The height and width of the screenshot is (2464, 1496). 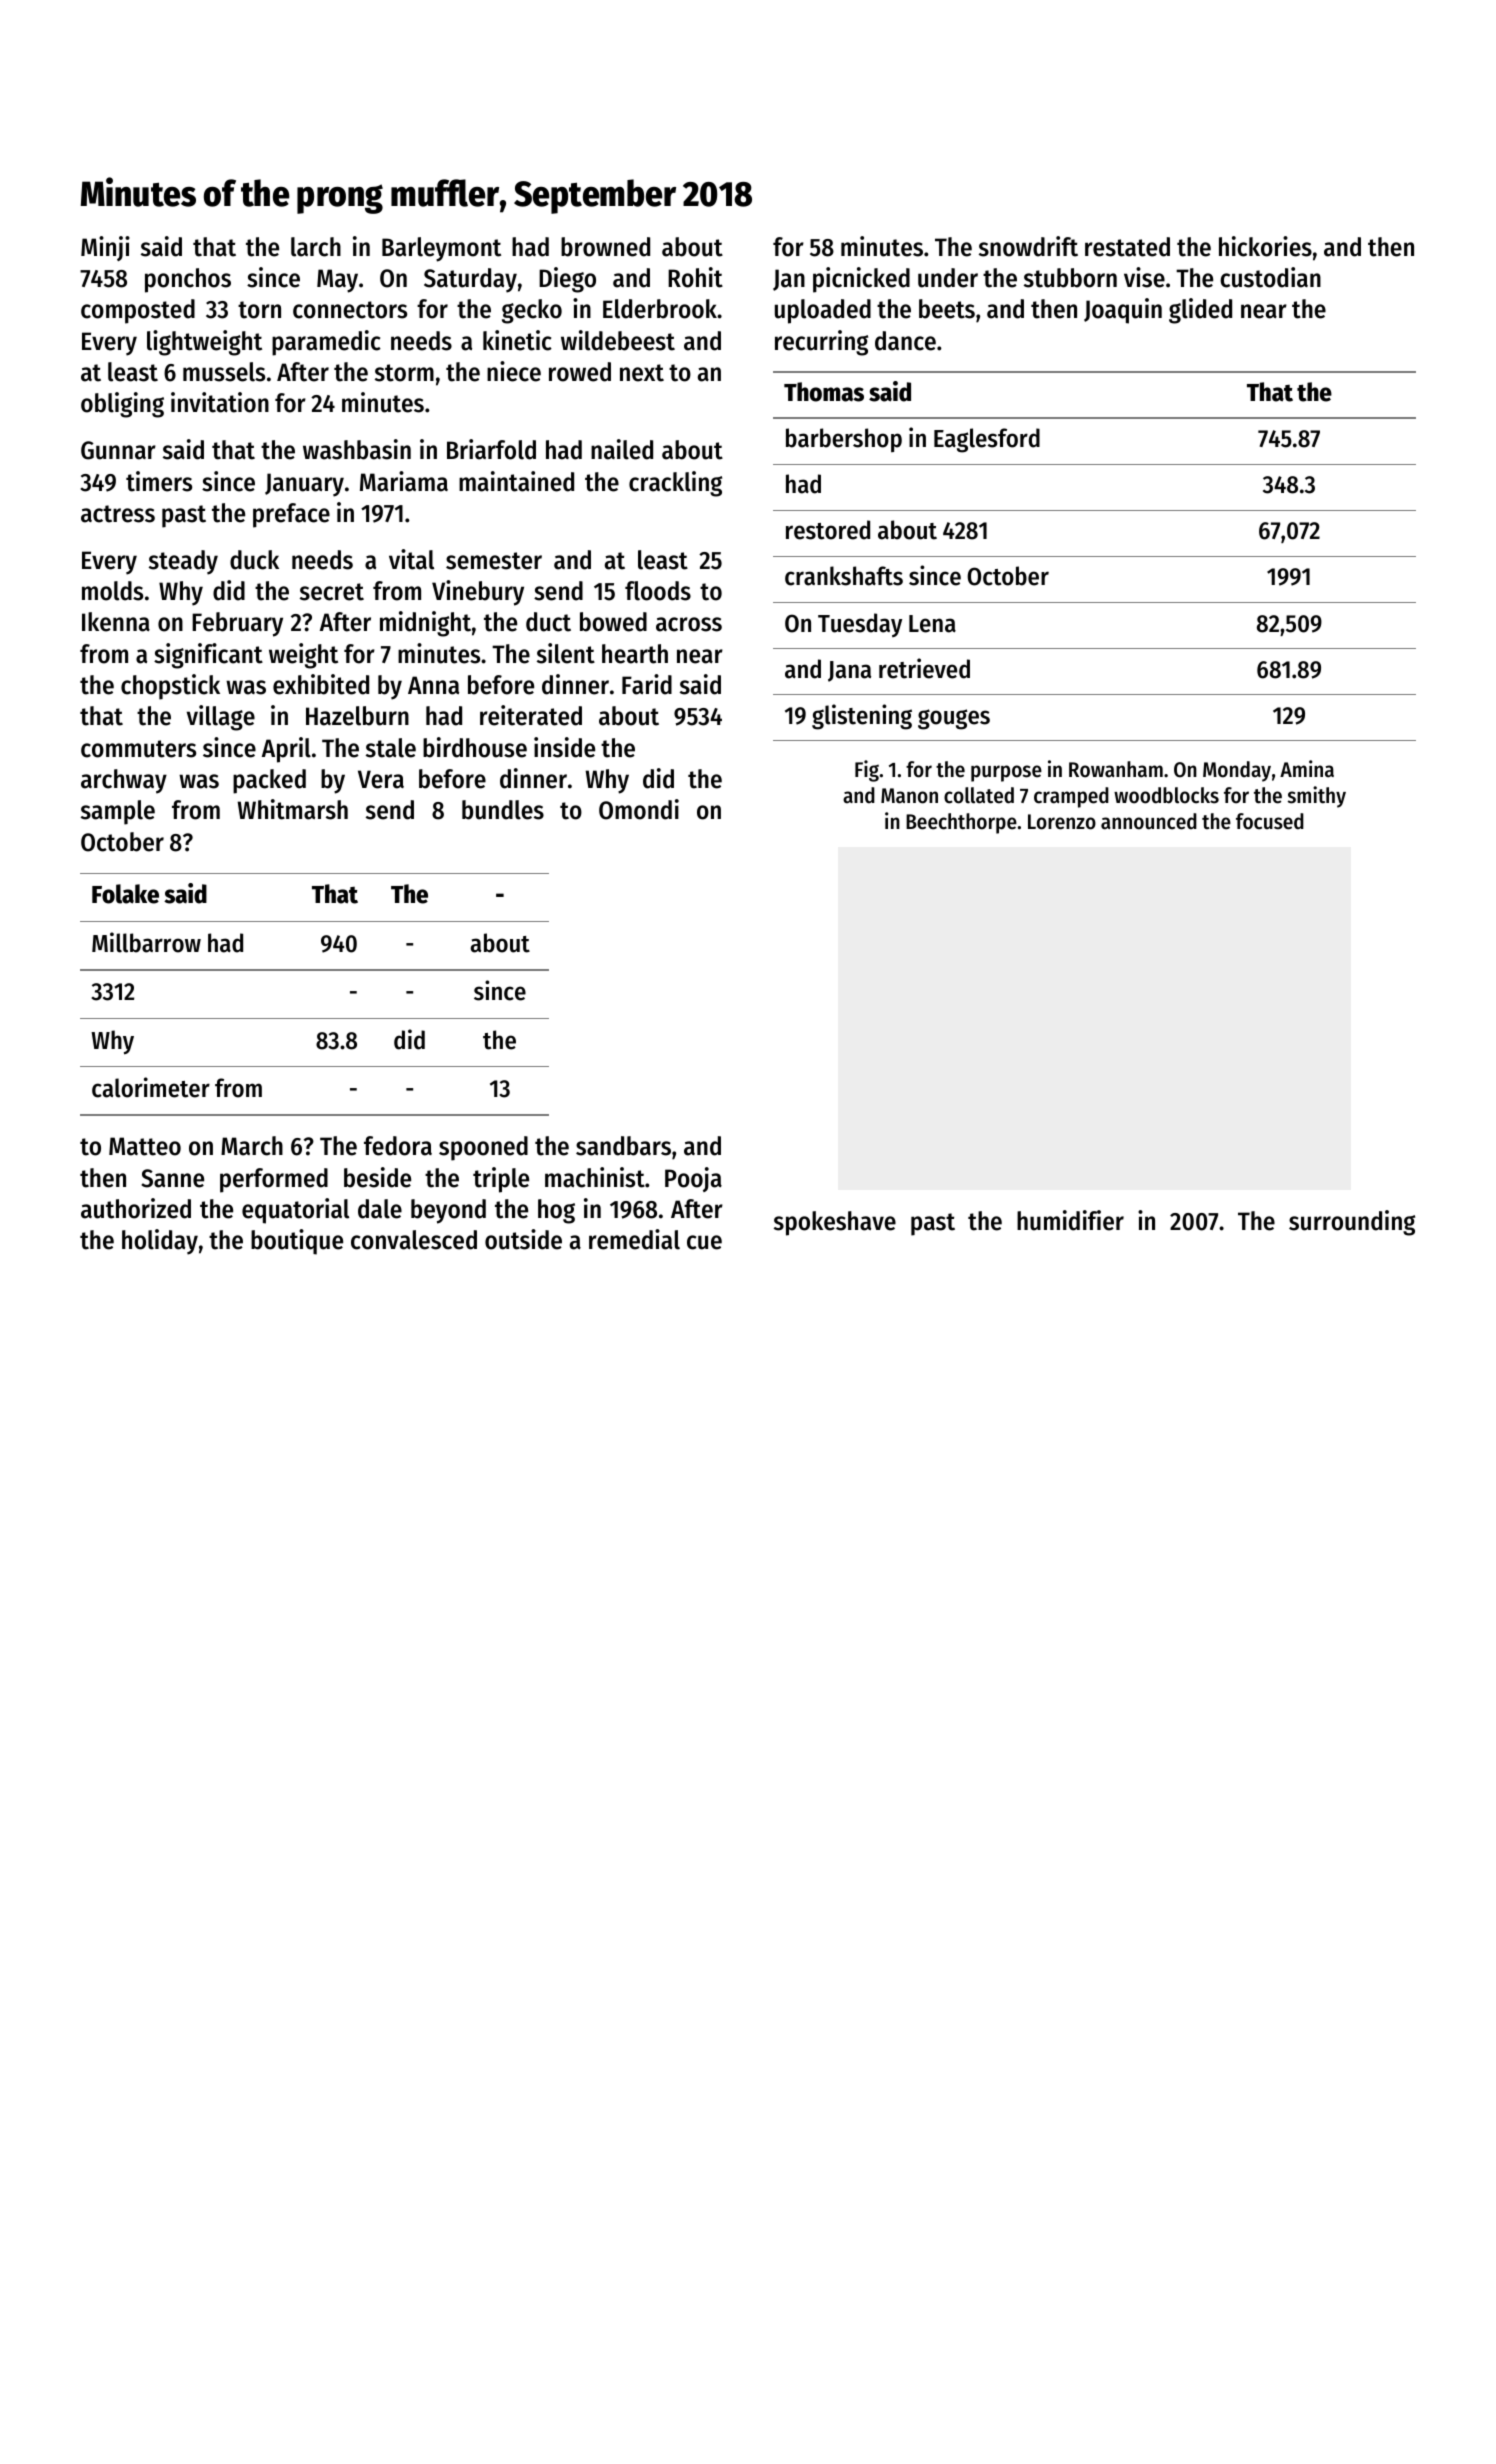 I want to click on cue, so click(x=704, y=1242).
